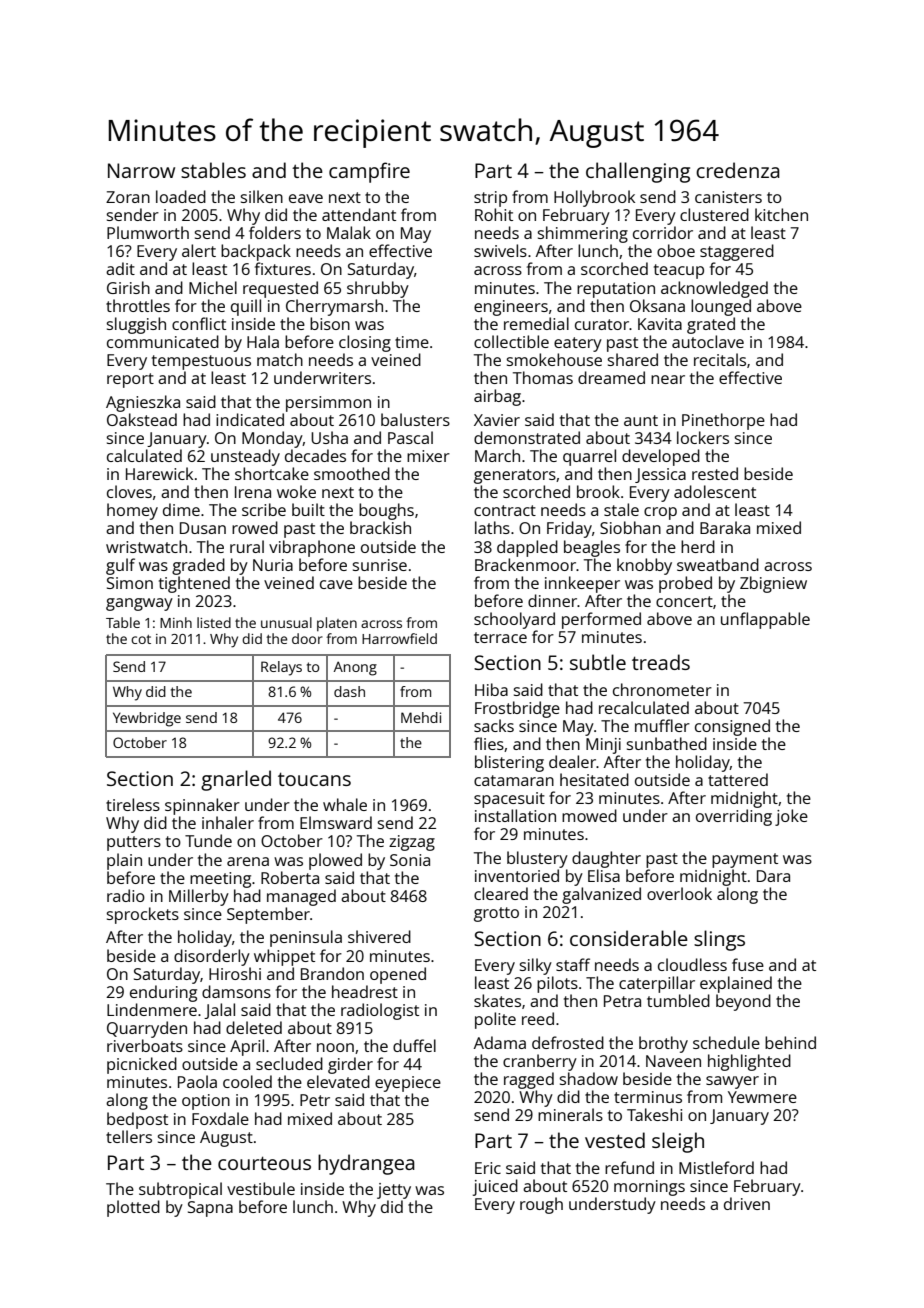 The width and height of the screenshot is (924, 1308). Describe the element at coordinates (130, 583) in the screenshot. I see `Simon` at that location.
